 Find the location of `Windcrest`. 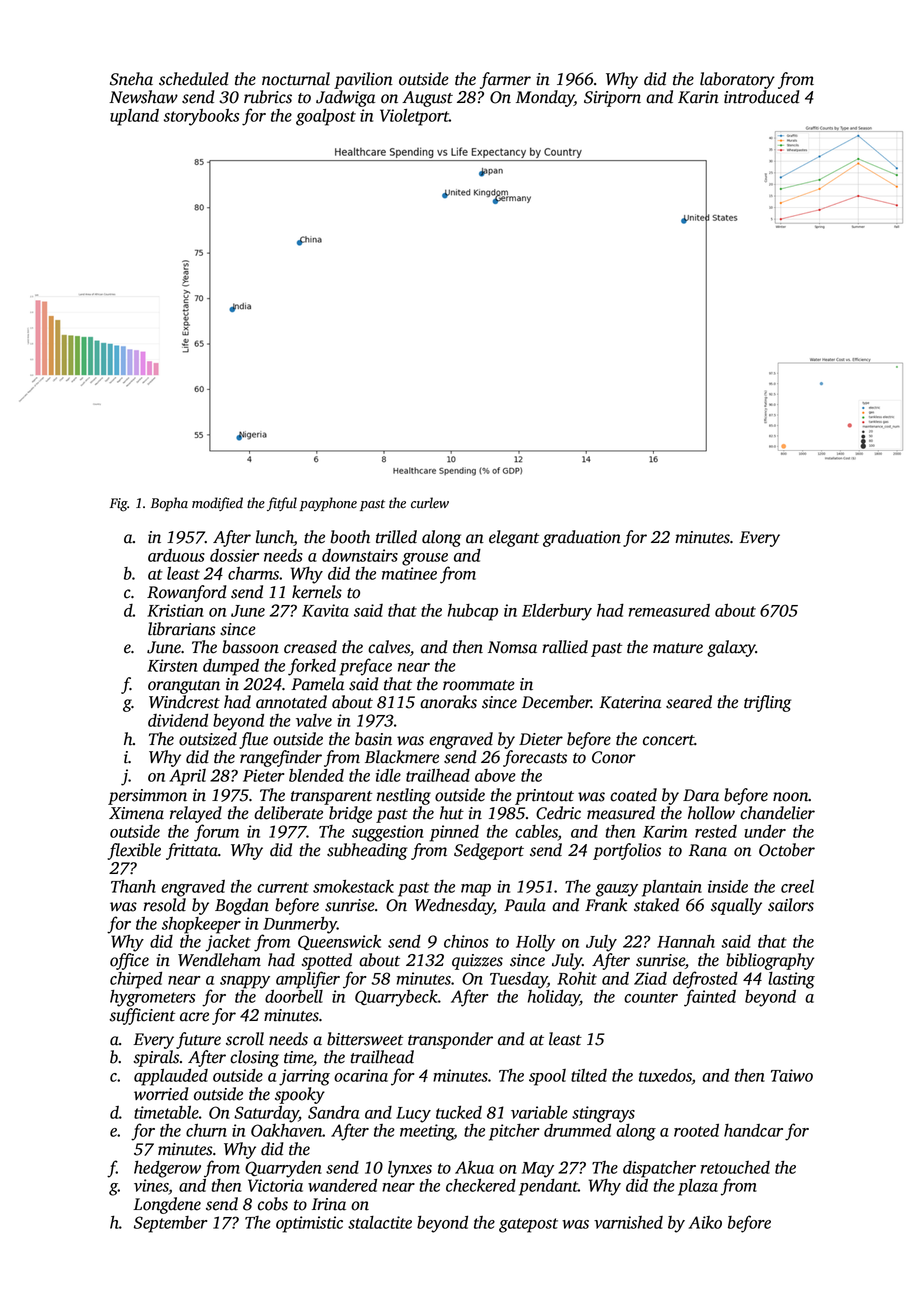

Windcrest is located at coordinates (184, 702).
